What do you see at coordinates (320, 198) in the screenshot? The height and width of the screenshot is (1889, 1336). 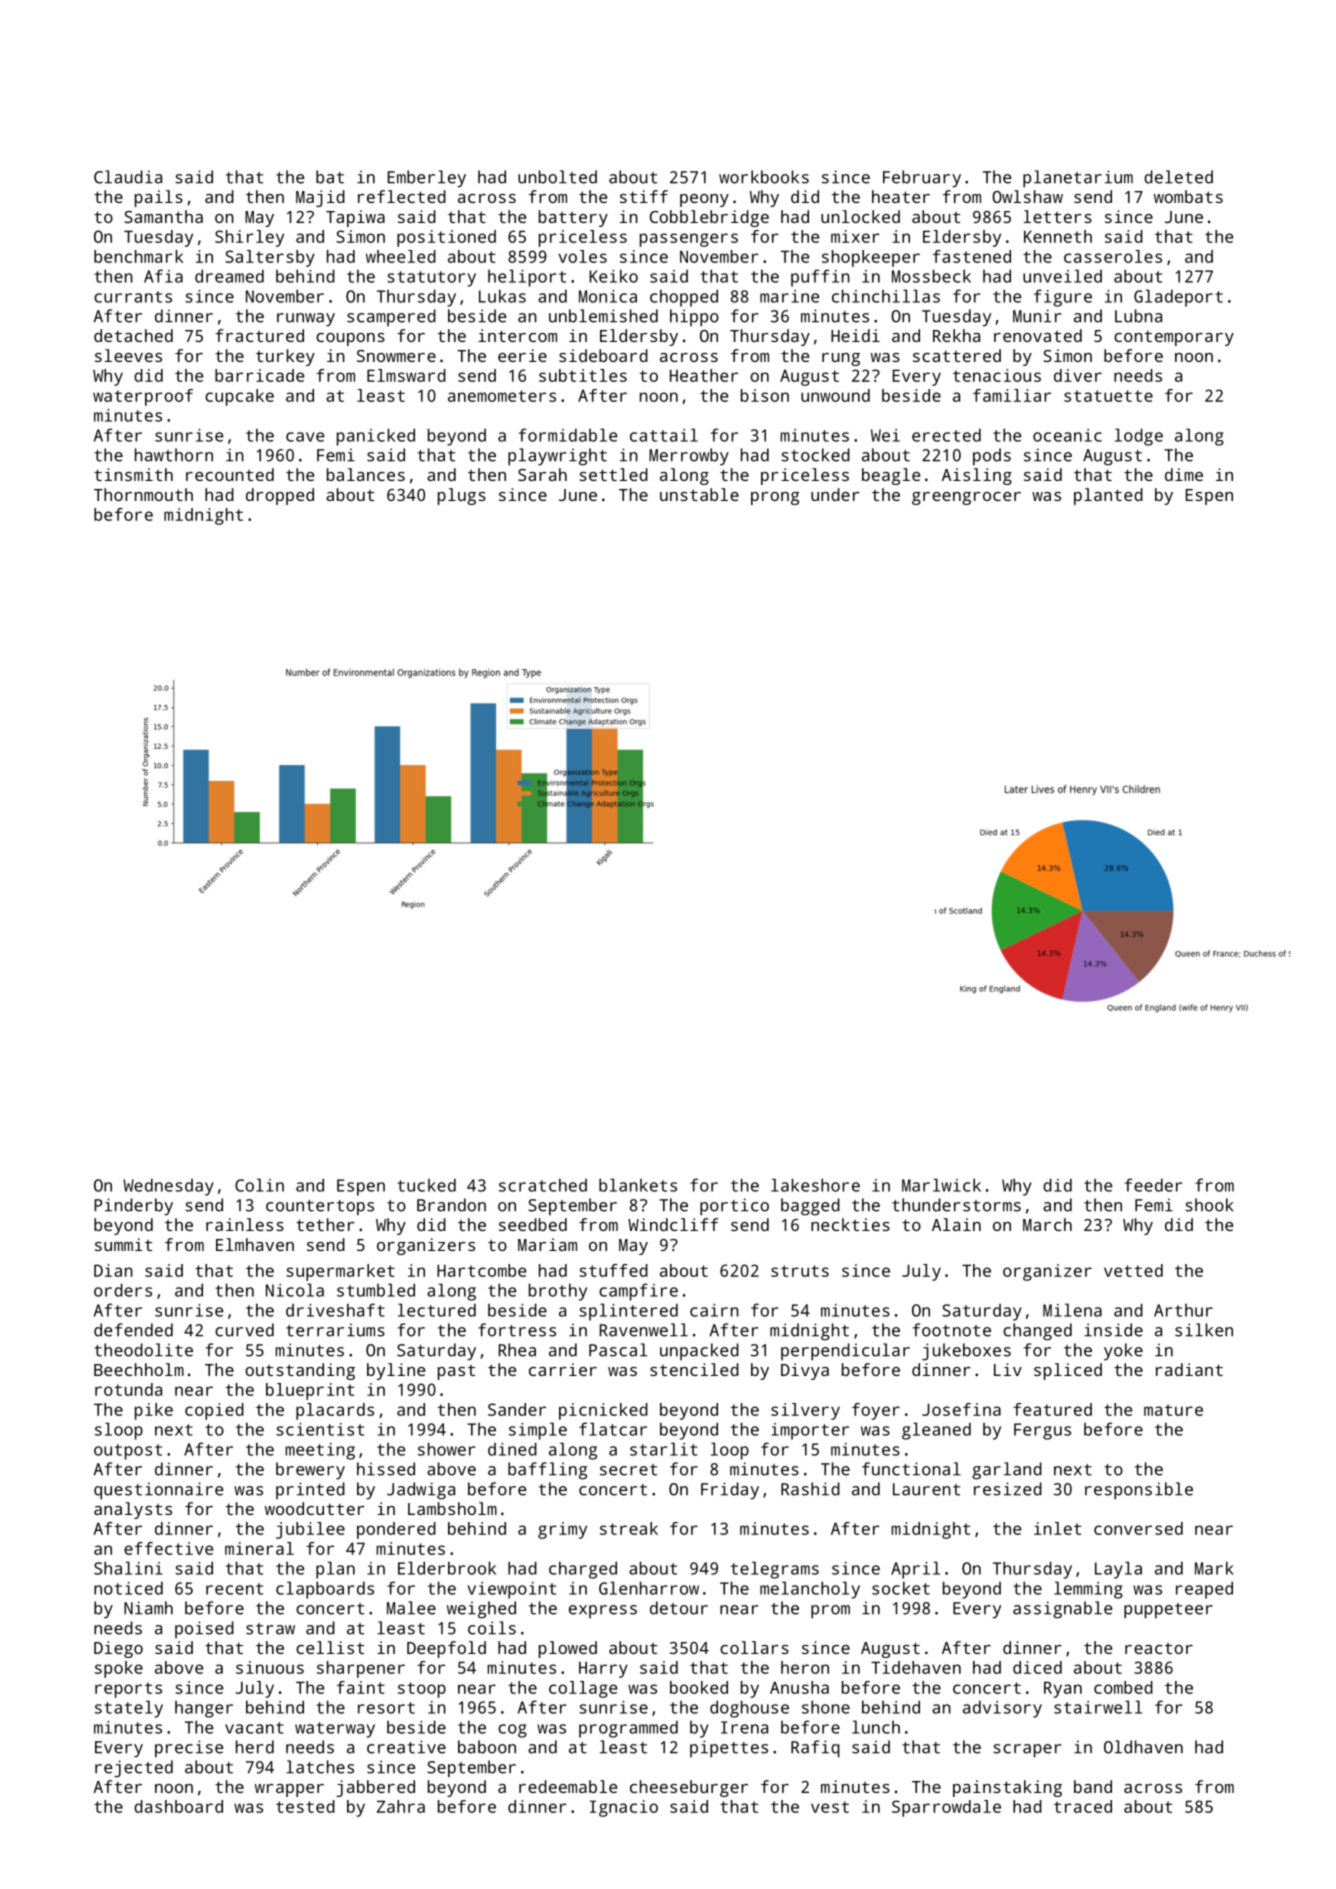 I see `Majid` at bounding box center [320, 198].
